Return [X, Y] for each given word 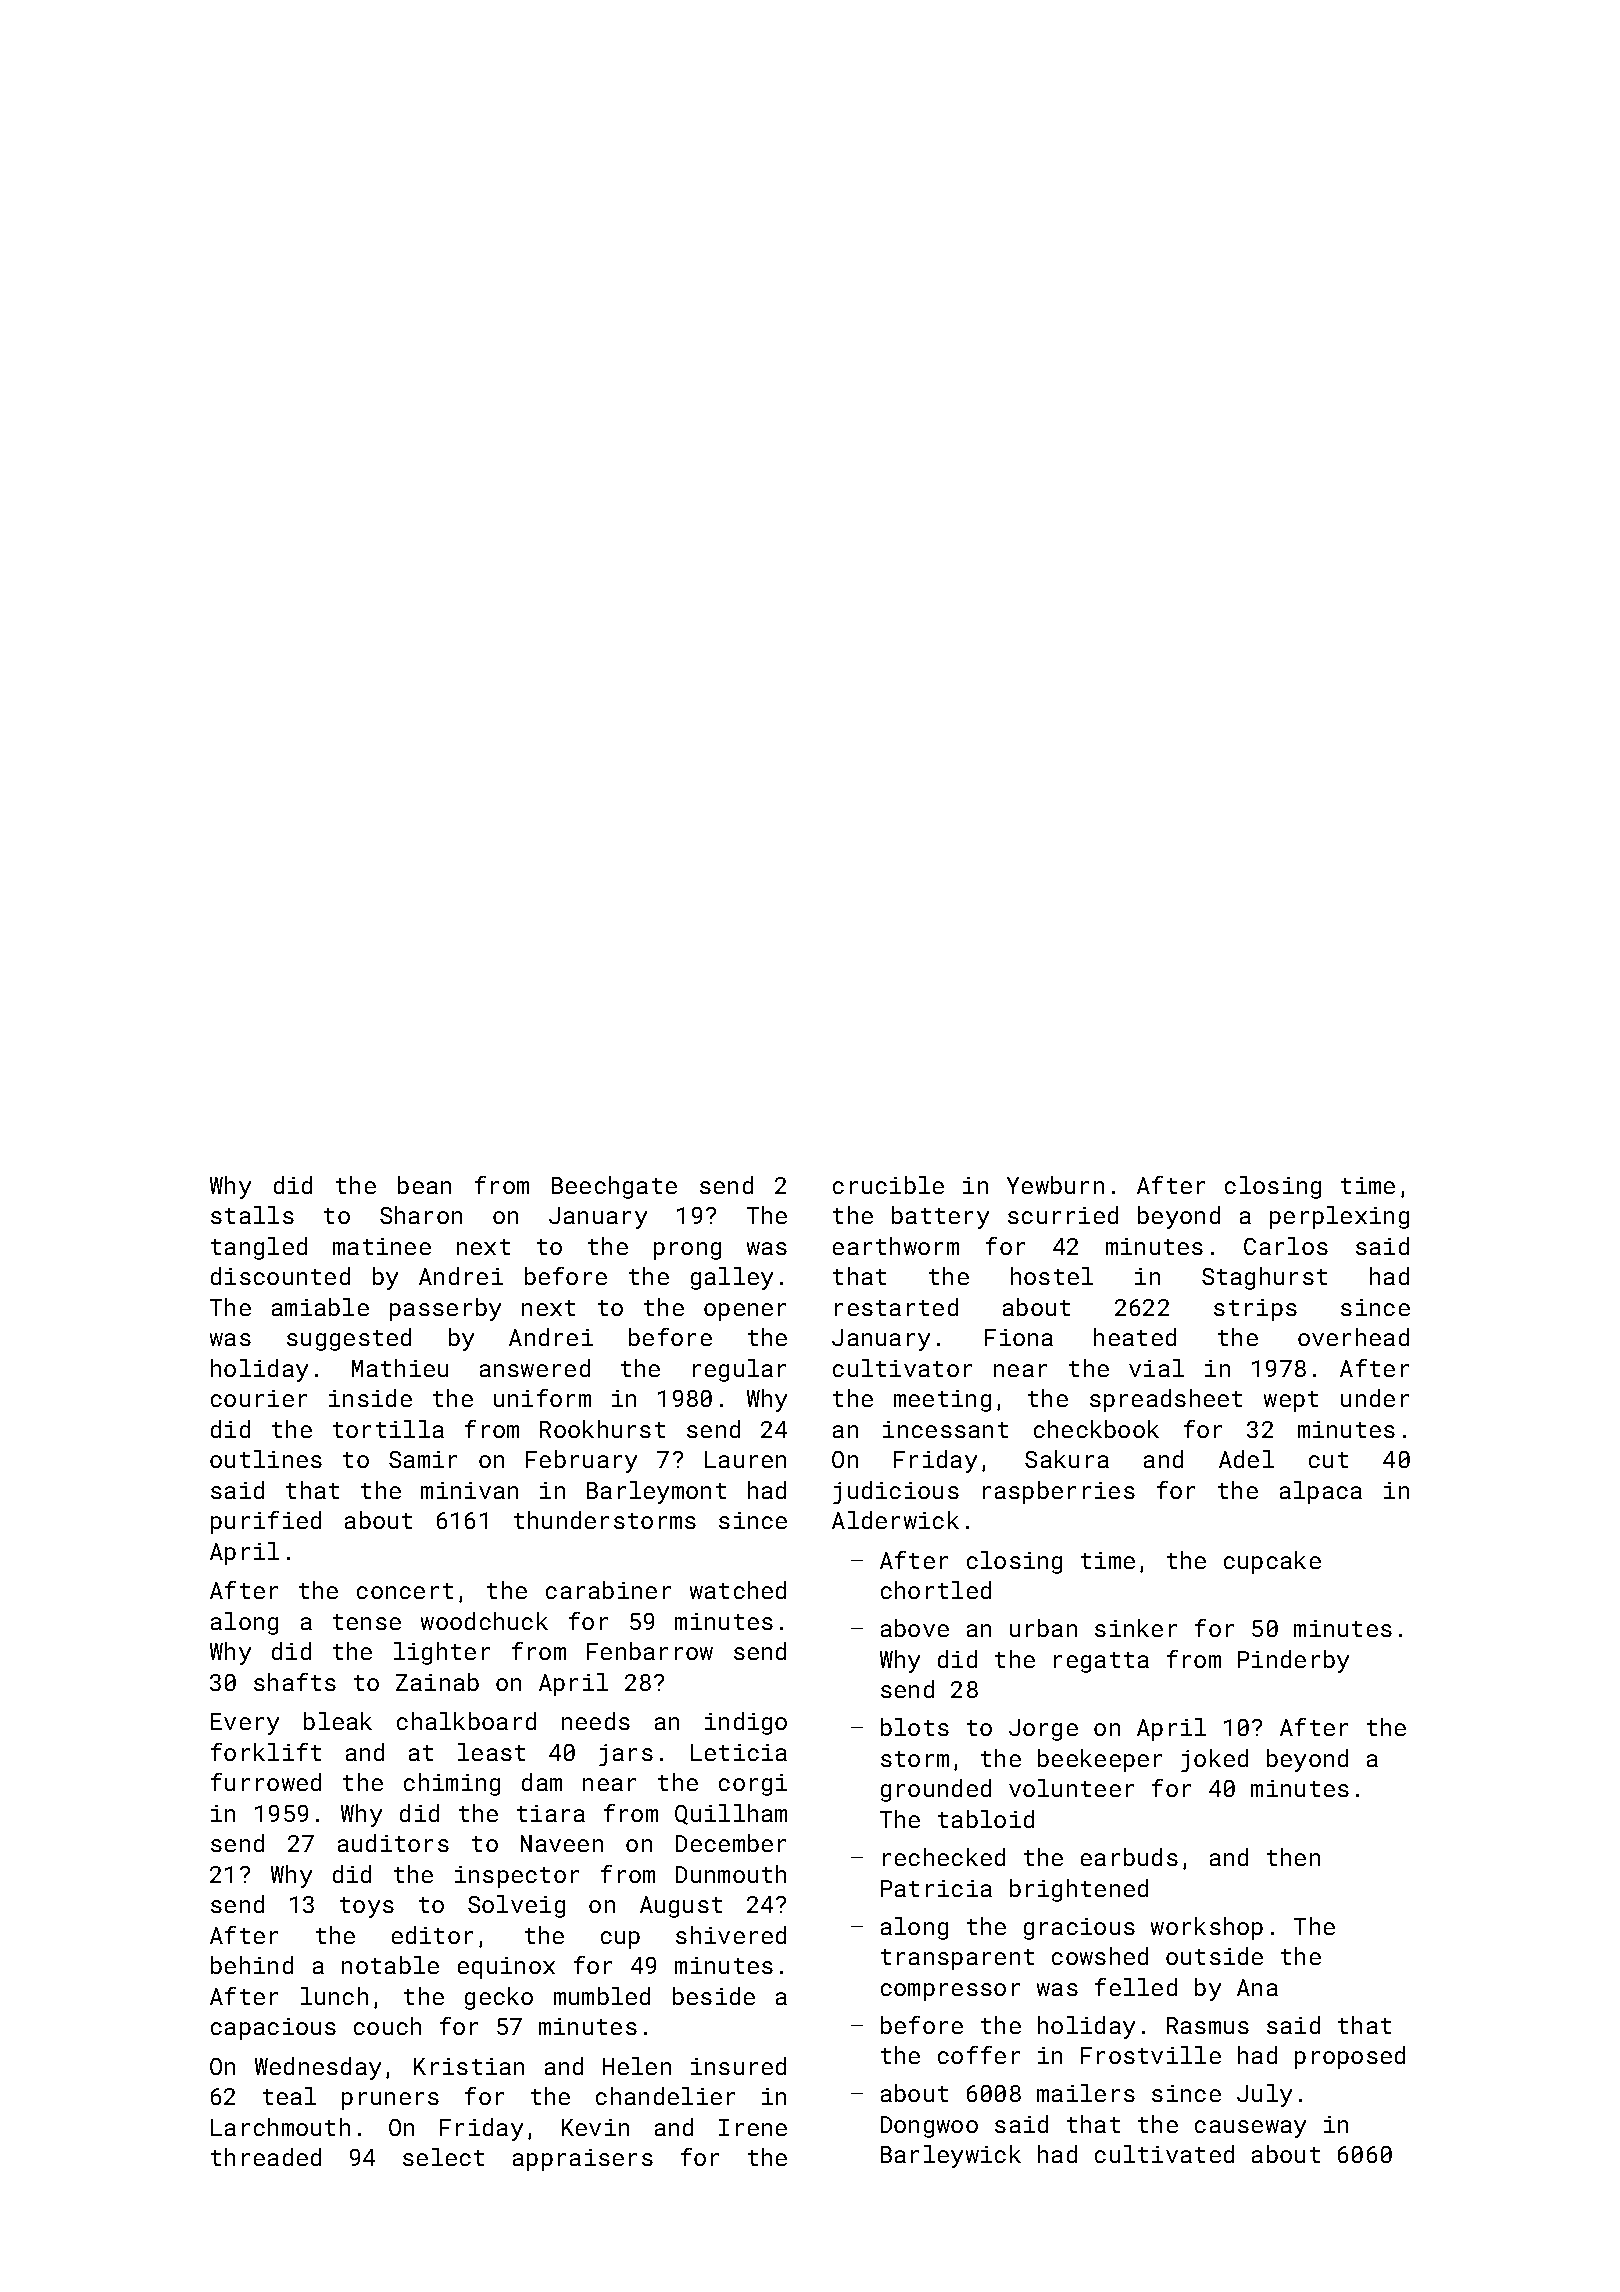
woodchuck [484, 1621]
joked [1214, 1760]
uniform [542, 1398]
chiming [452, 1784]
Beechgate [614, 1187]
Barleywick [951, 2156]
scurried [1063, 1215]
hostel [1052, 1276]
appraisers [583, 2160]
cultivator [902, 1368]
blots [915, 1727]
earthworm [896, 1246]
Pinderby [1293, 1661]
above [915, 1628]
